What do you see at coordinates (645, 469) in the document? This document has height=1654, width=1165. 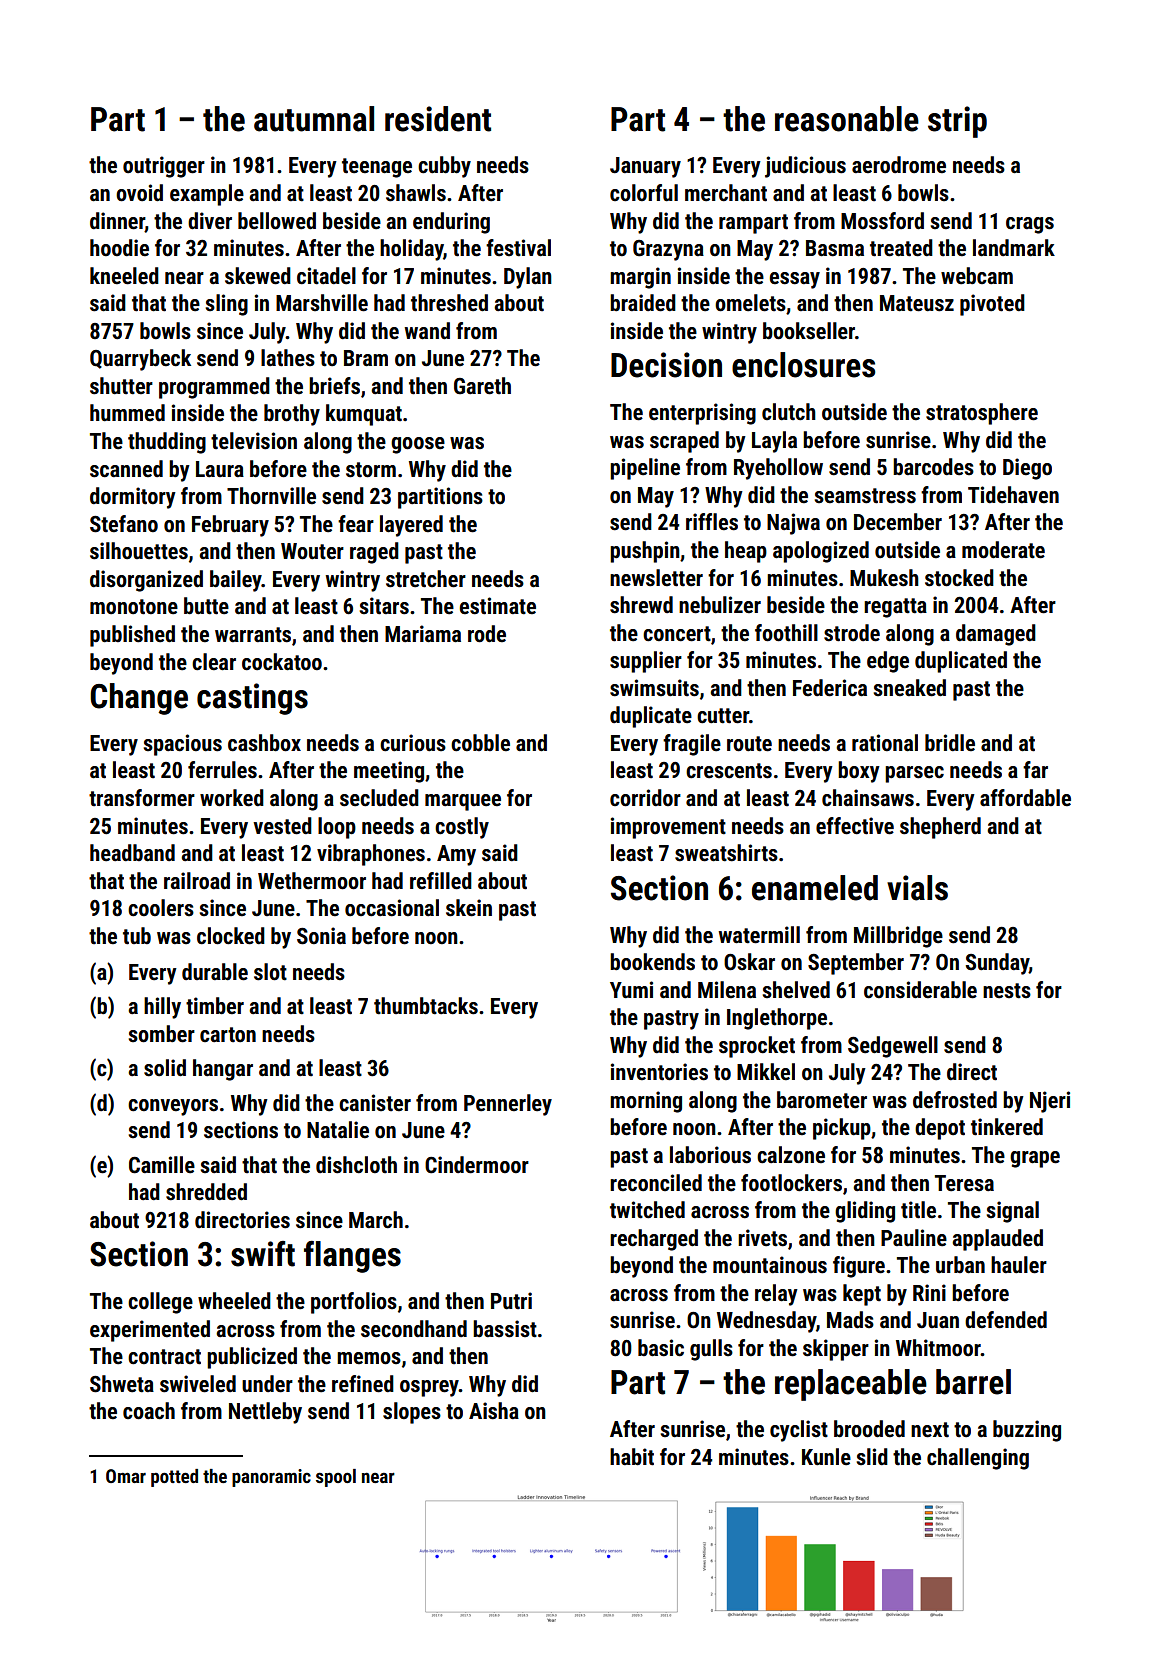 I see `pipeline` at bounding box center [645, 469].
